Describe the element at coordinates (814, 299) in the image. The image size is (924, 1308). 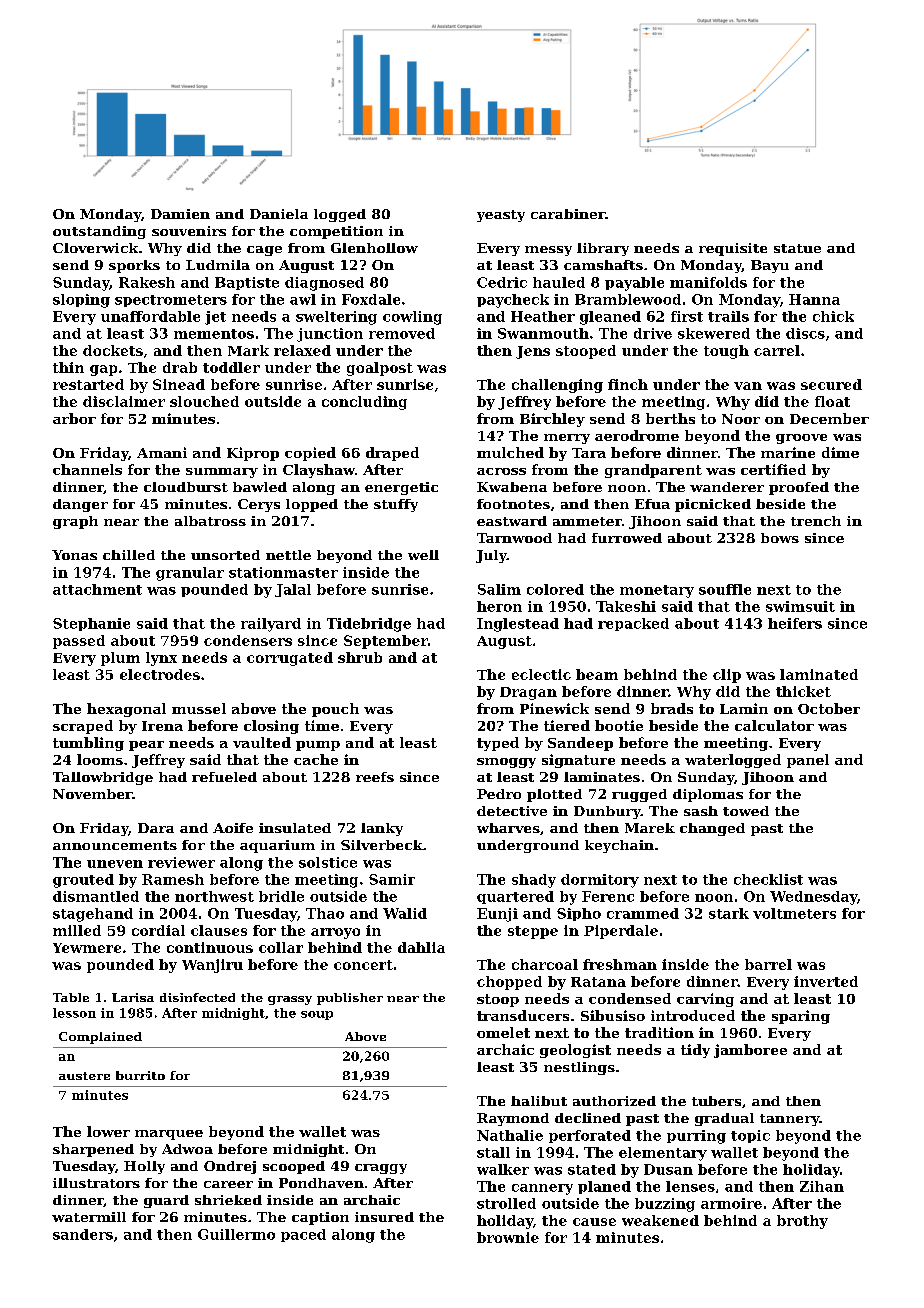
I see `Hanna` at that location.
